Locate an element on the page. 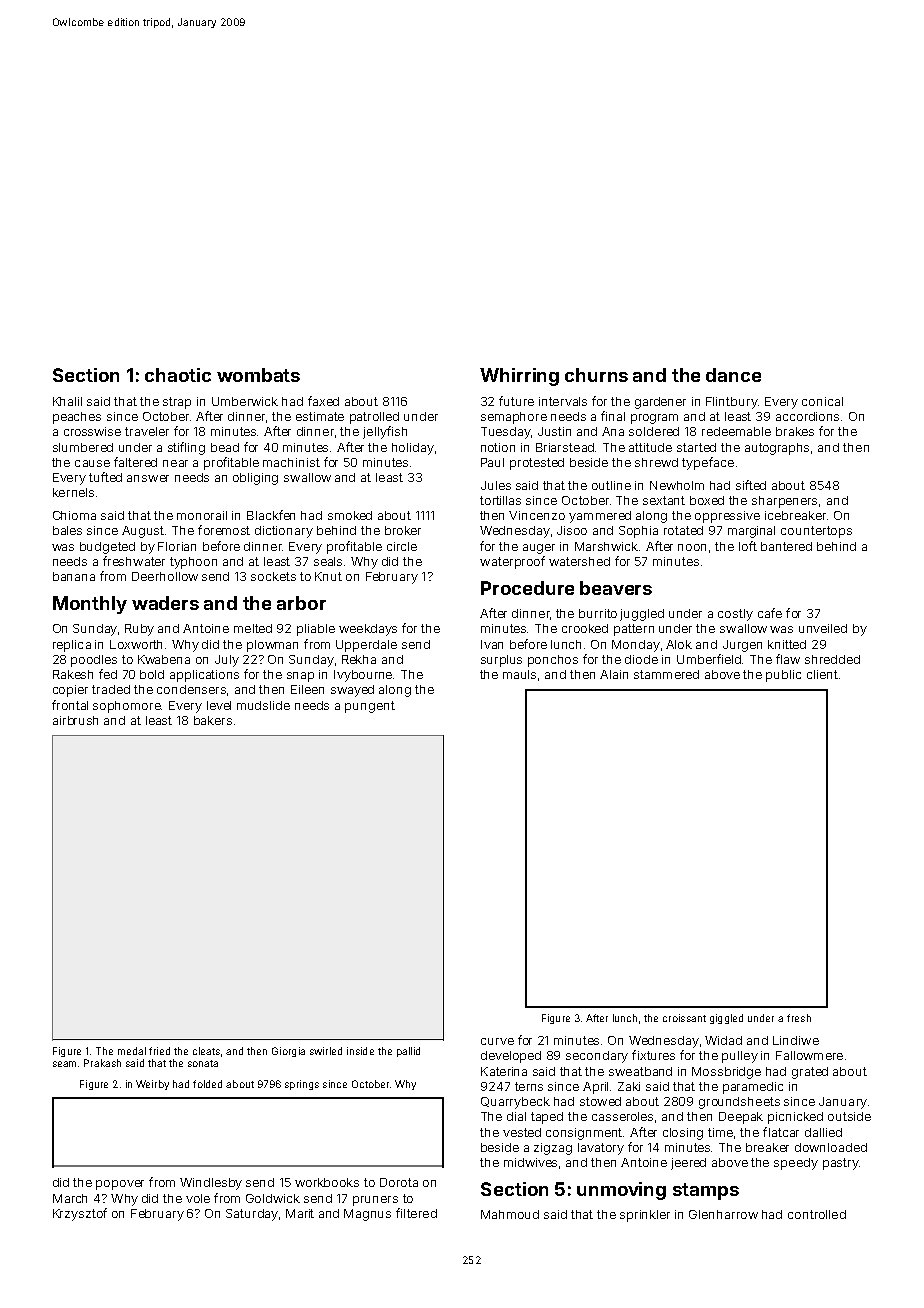  Glenharrow is located at coordinates (723, 1214).
